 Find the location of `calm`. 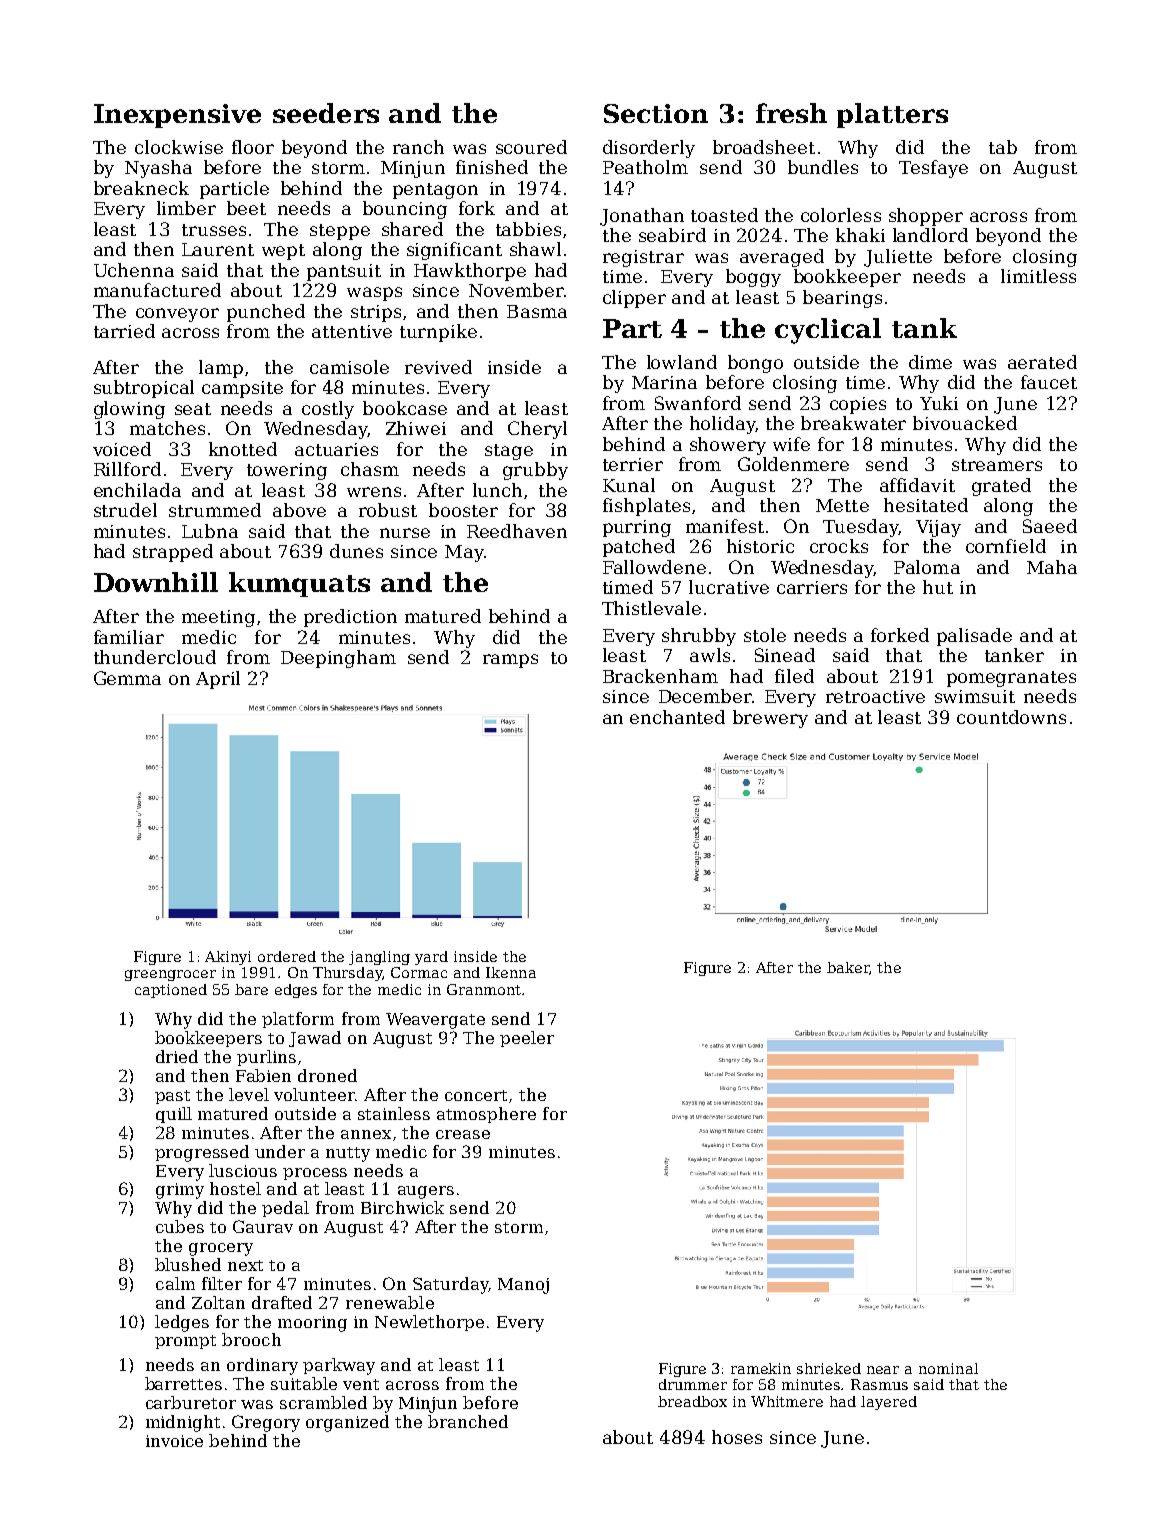

calm is located at coordinates (175, 1283).
